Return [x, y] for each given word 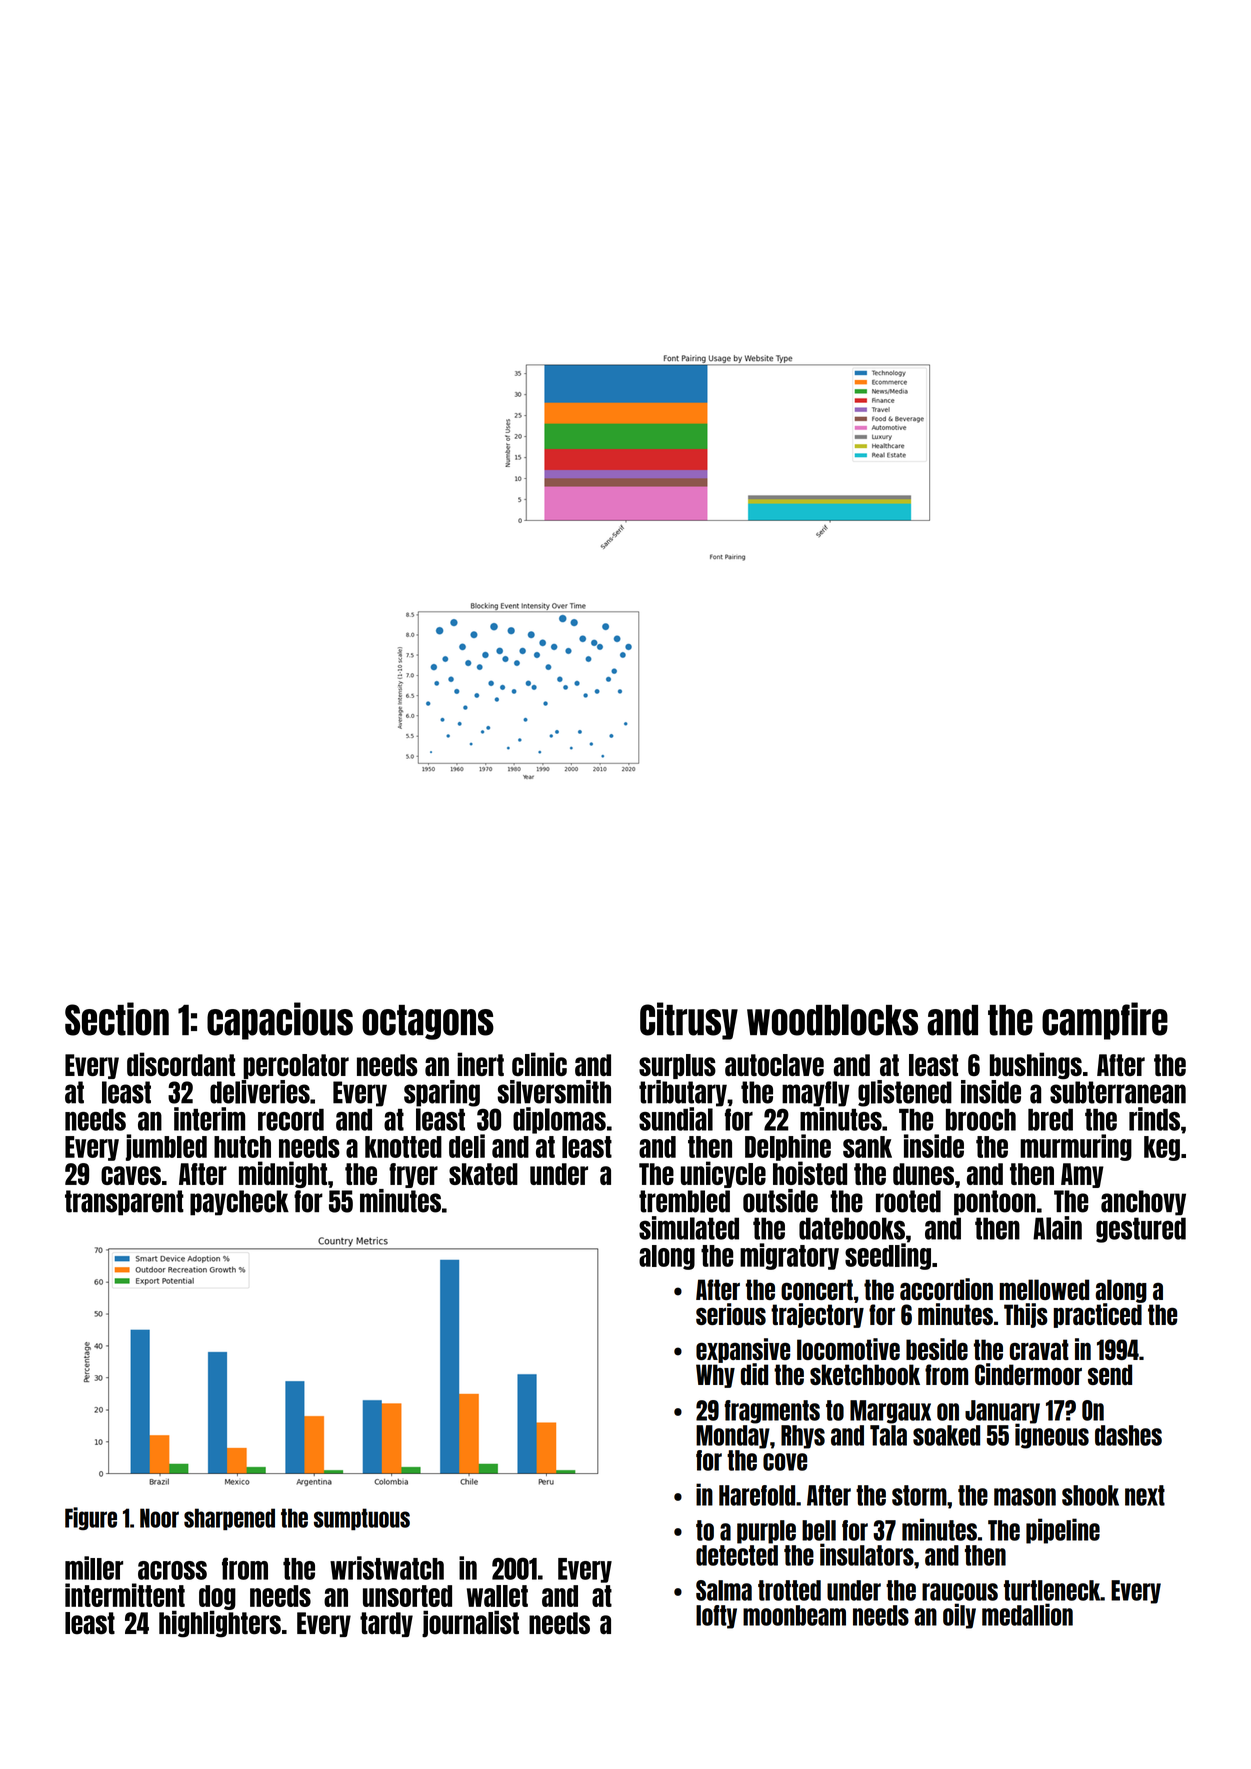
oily [959, 1616]
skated [483, 1174]
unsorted [407, 1596]
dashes [1128, 1435]
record [291, 1120]
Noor [159, 1518]
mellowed [1044, 1289]
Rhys [803, 1437]
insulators [867, 1554]
